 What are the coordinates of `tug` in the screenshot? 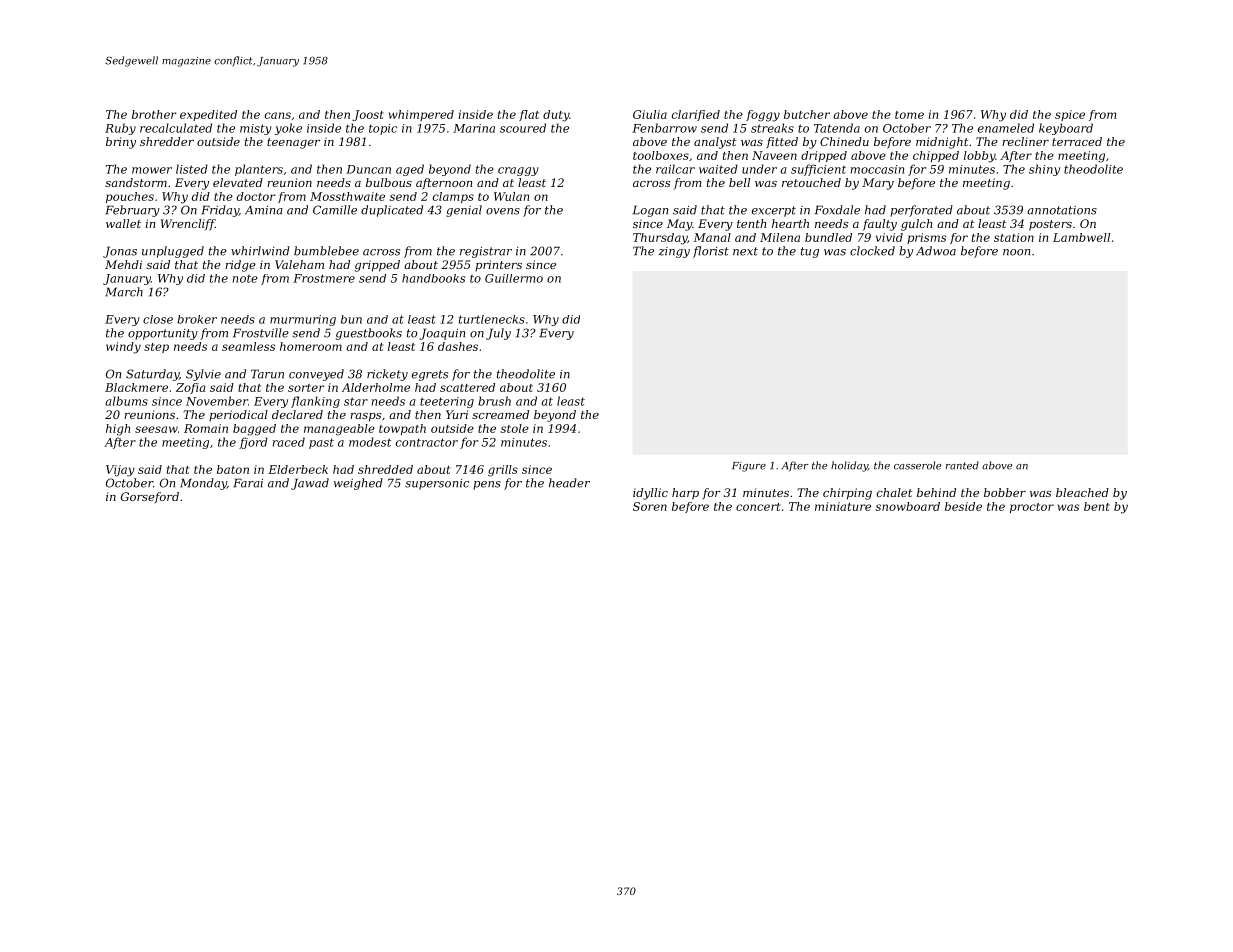 It's located at (810, 252).
